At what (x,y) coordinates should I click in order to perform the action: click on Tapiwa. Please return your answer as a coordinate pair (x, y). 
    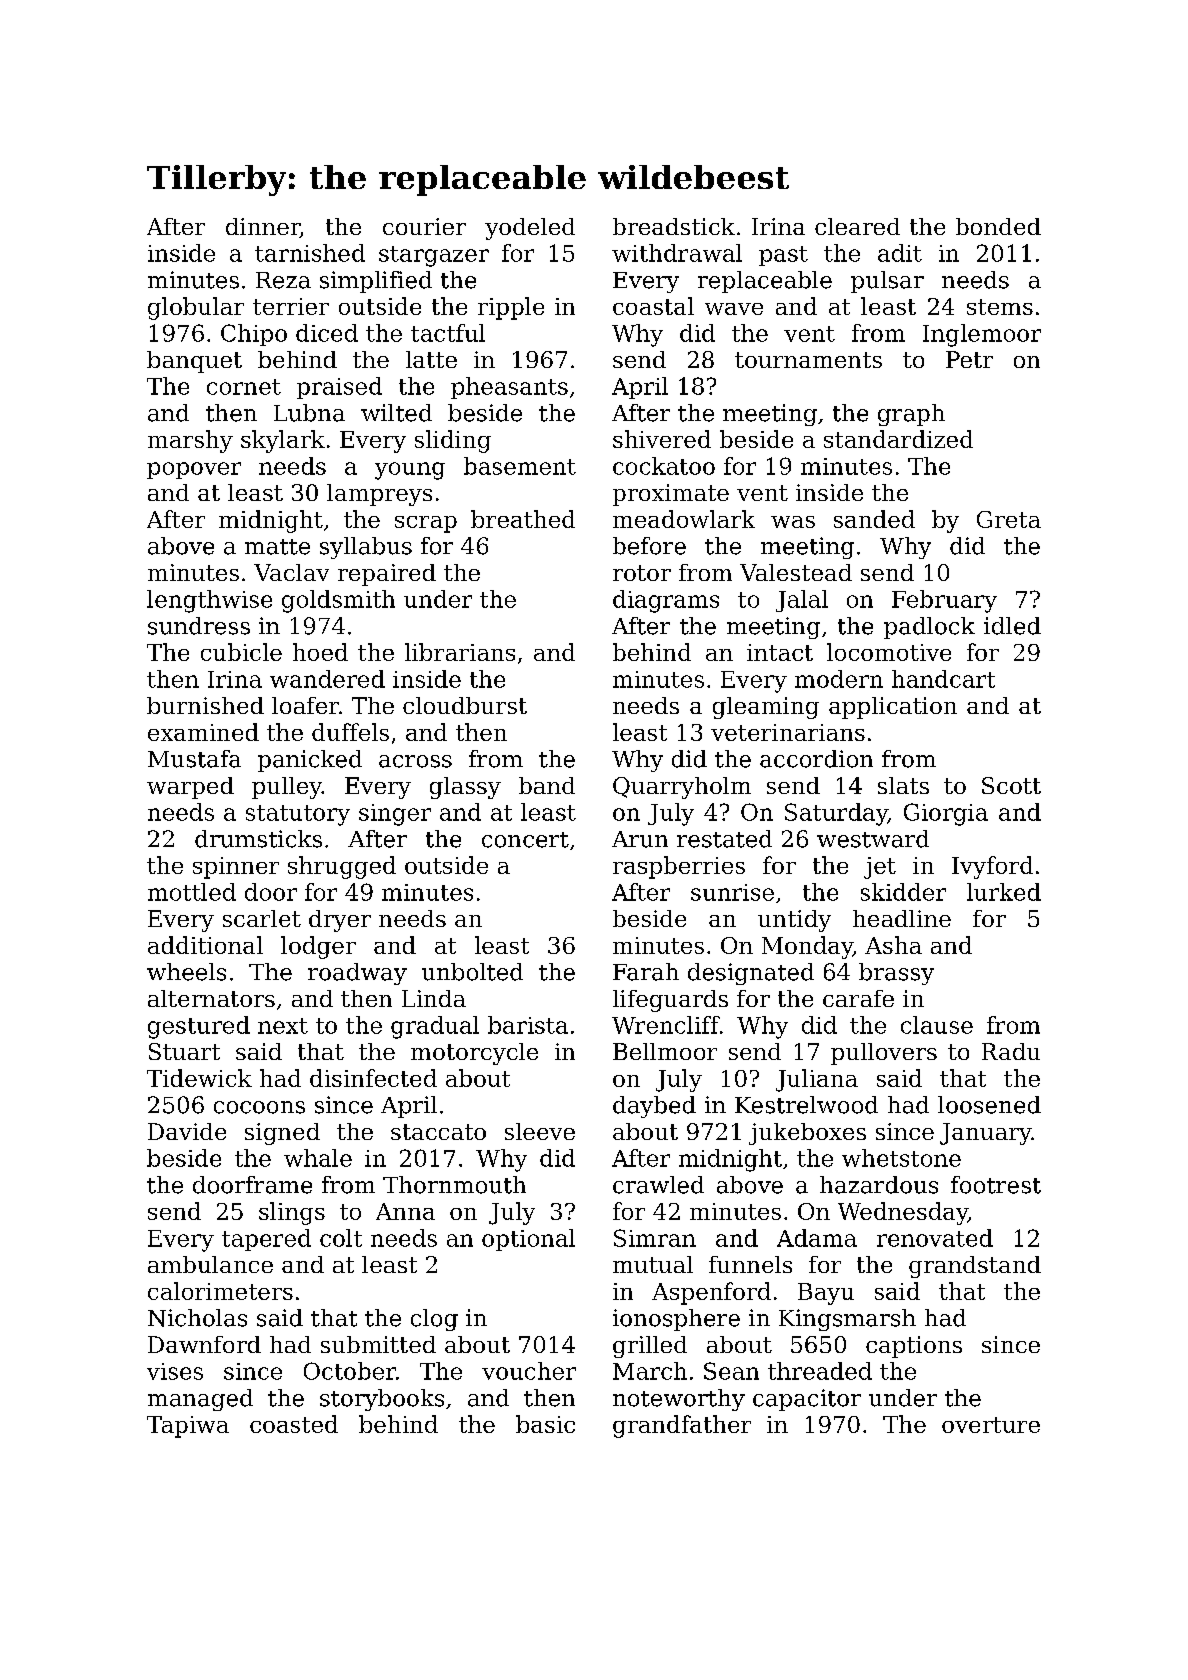
    Looking at the image, I should click on (188, 1427).
